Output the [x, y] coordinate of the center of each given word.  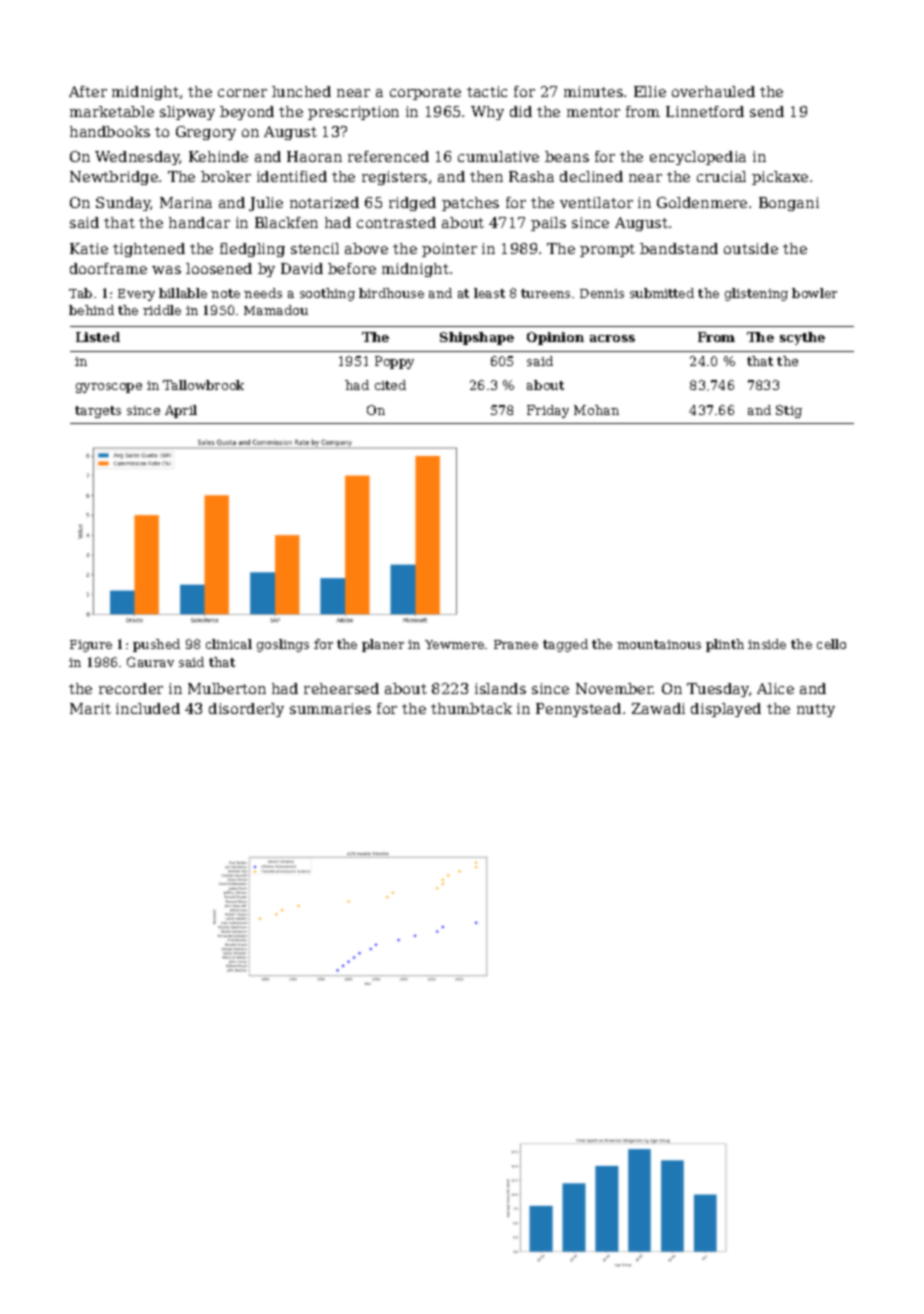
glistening [756, 294]
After [88, 91]
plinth [725, 645]
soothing [327, 294]
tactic [487, 91]
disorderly [246, 710]
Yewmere [454, 644]
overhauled [713, 91]
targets [98, 412]
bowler [814, 293]
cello [831, 644]
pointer [449, 250]
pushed [156, 645]
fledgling [252, 250]
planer [383, 645]
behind [91, 310]
